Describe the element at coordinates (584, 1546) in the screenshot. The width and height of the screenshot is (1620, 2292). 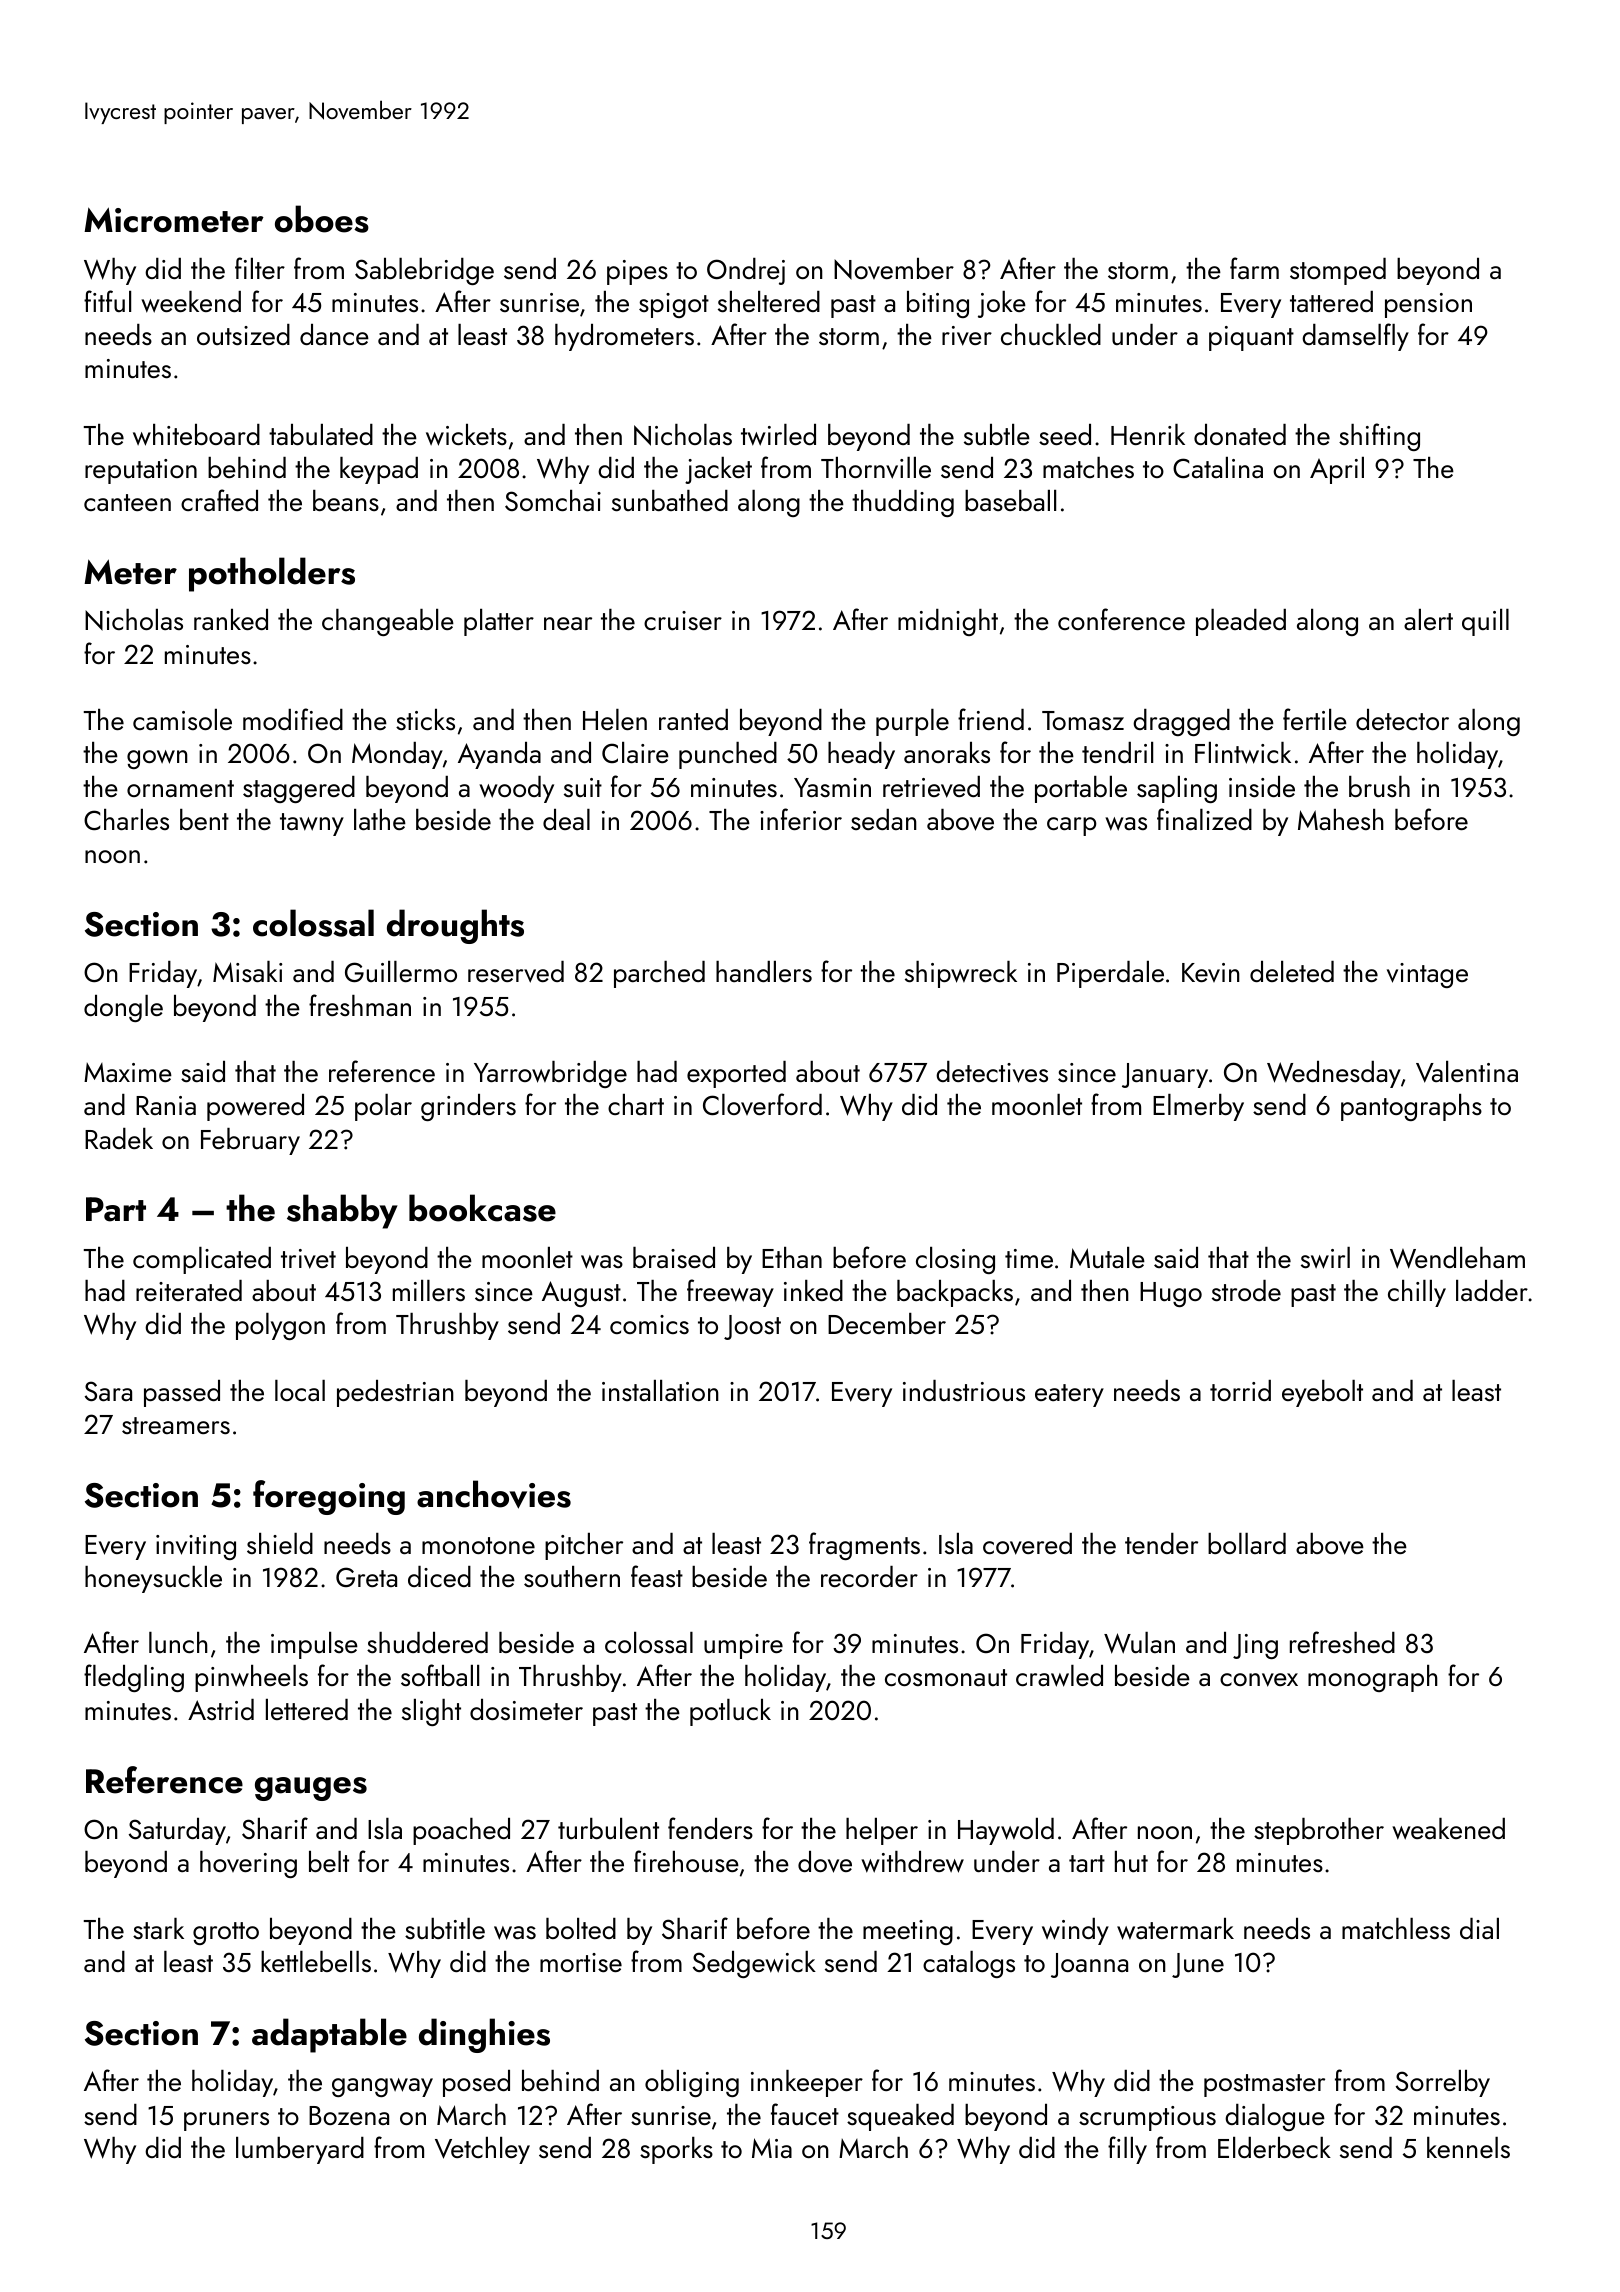
I see `pitcher` at that location.
